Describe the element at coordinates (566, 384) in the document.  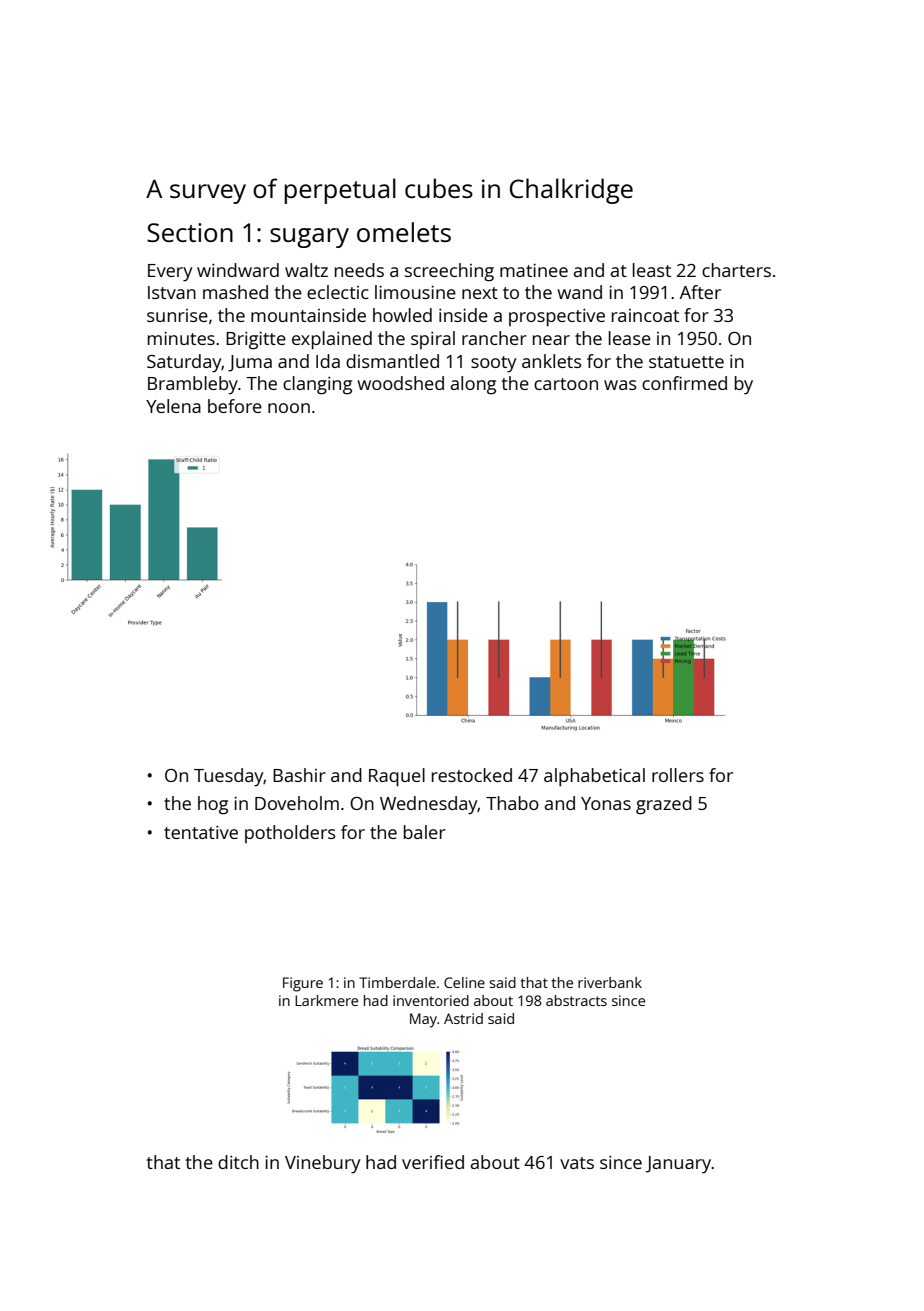
I see `cartoon` at that location.
